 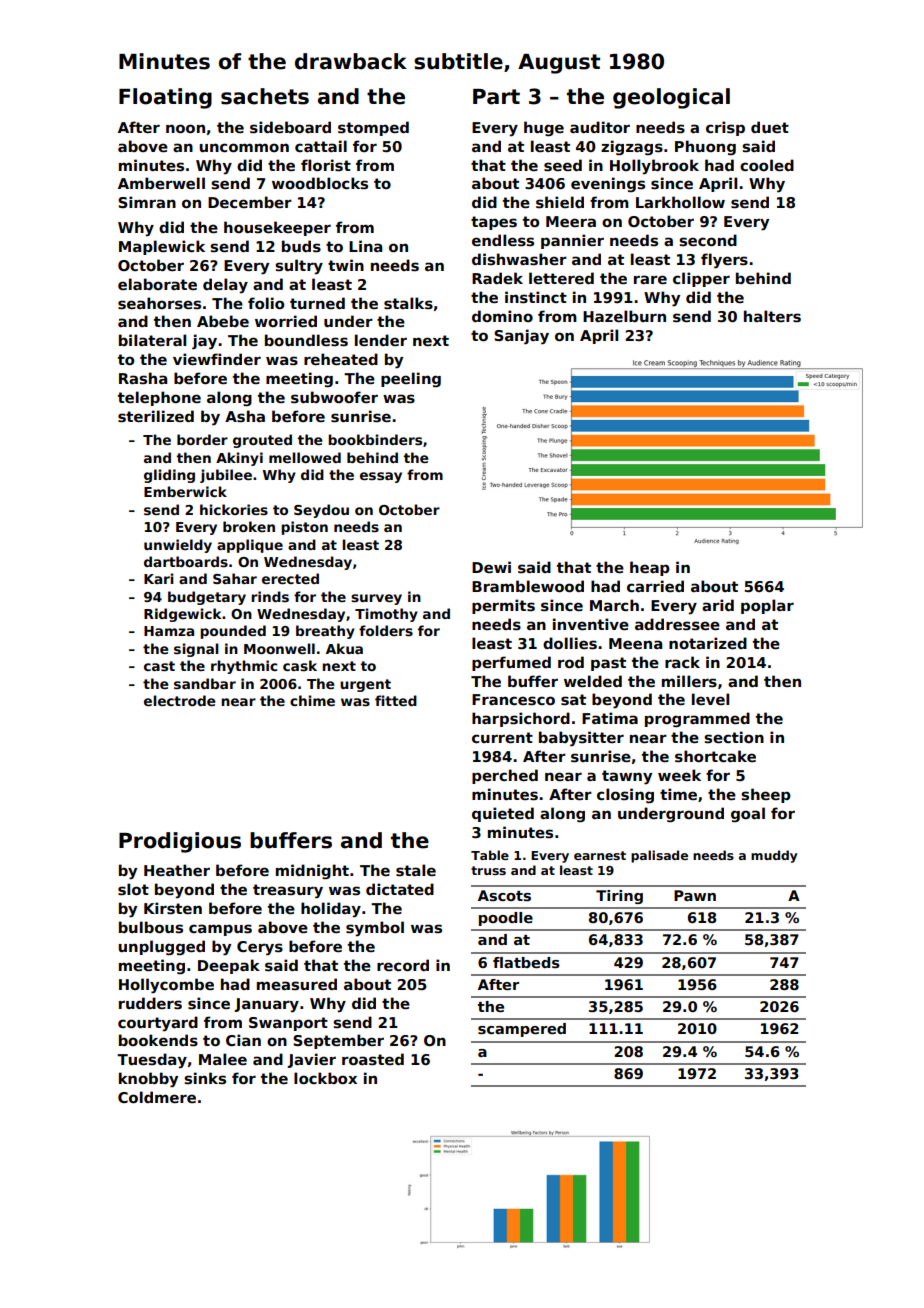 I want to click on noon, so click(x=185, y=128).
